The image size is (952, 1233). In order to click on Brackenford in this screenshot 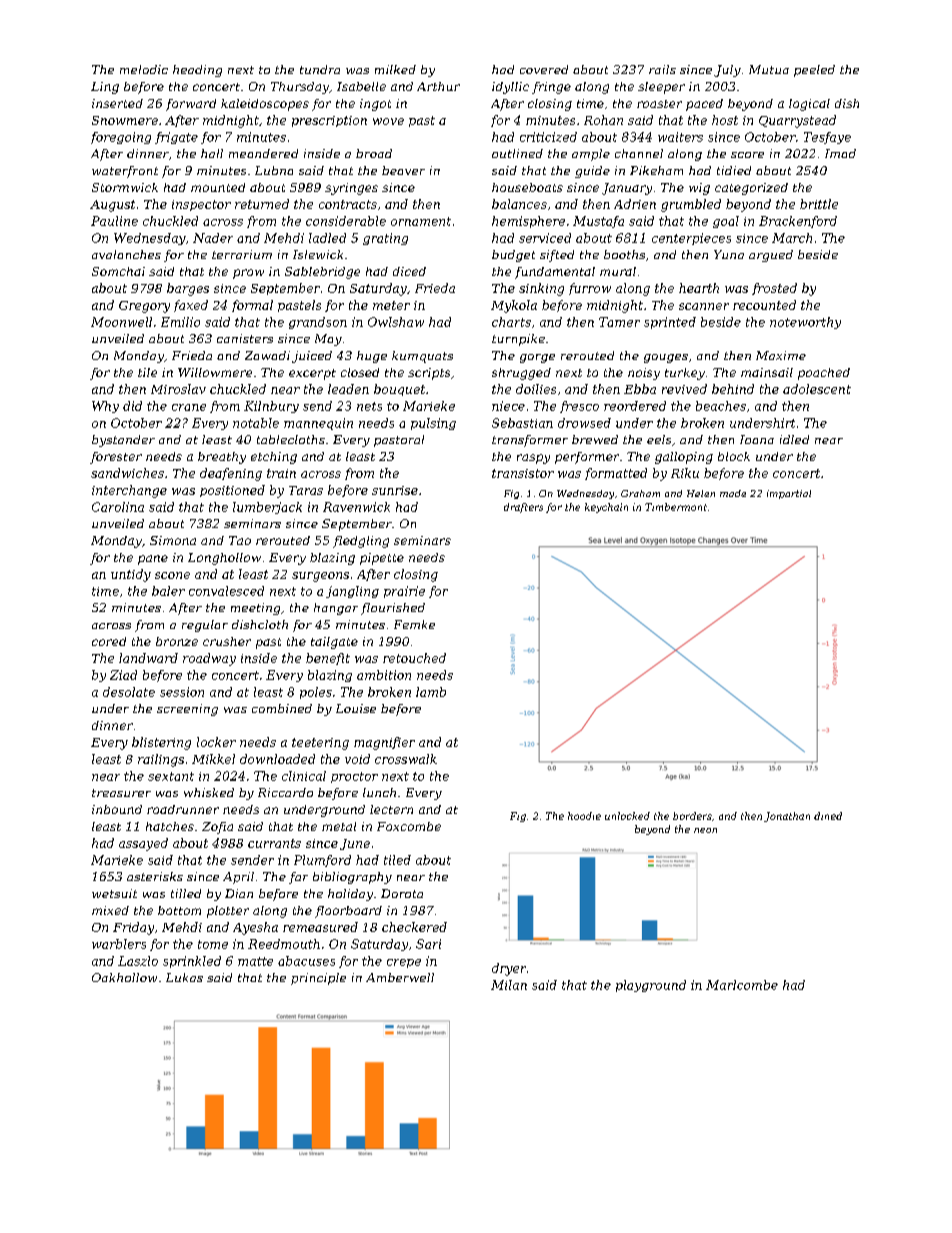, I will do `click(798, 222)`.
